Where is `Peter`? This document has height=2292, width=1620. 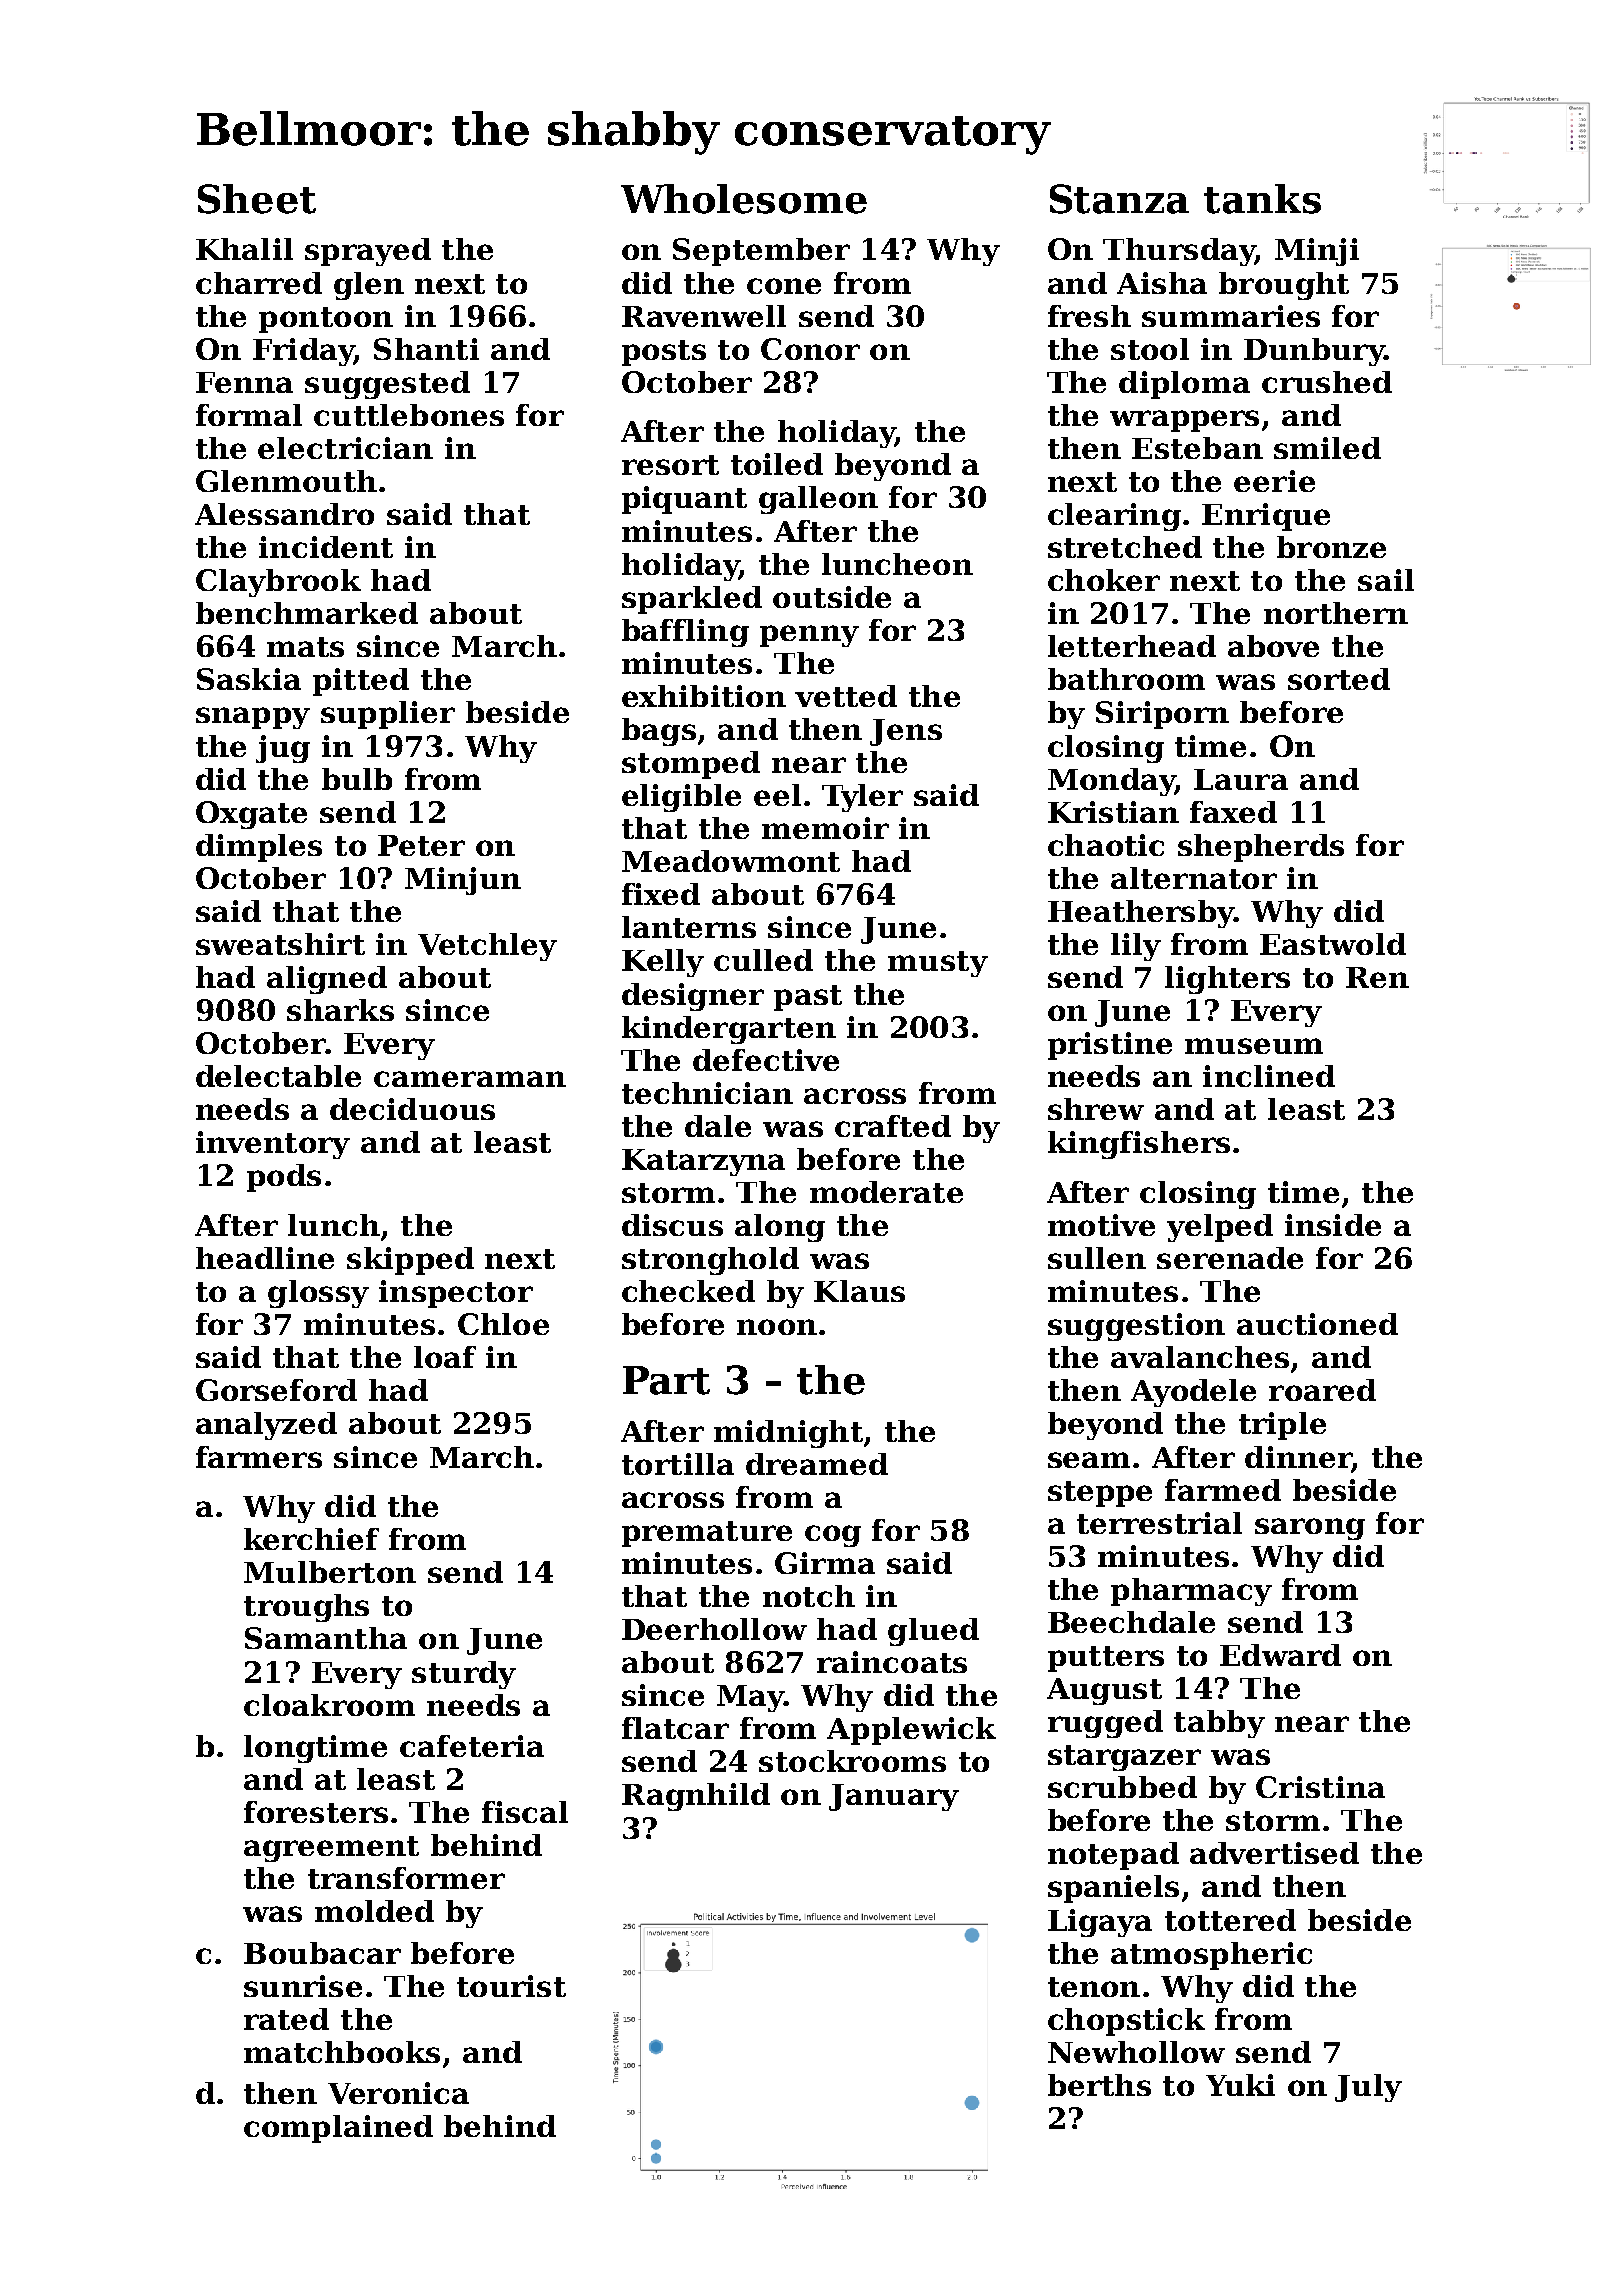 Peter is located at coordinates (421, 845).
